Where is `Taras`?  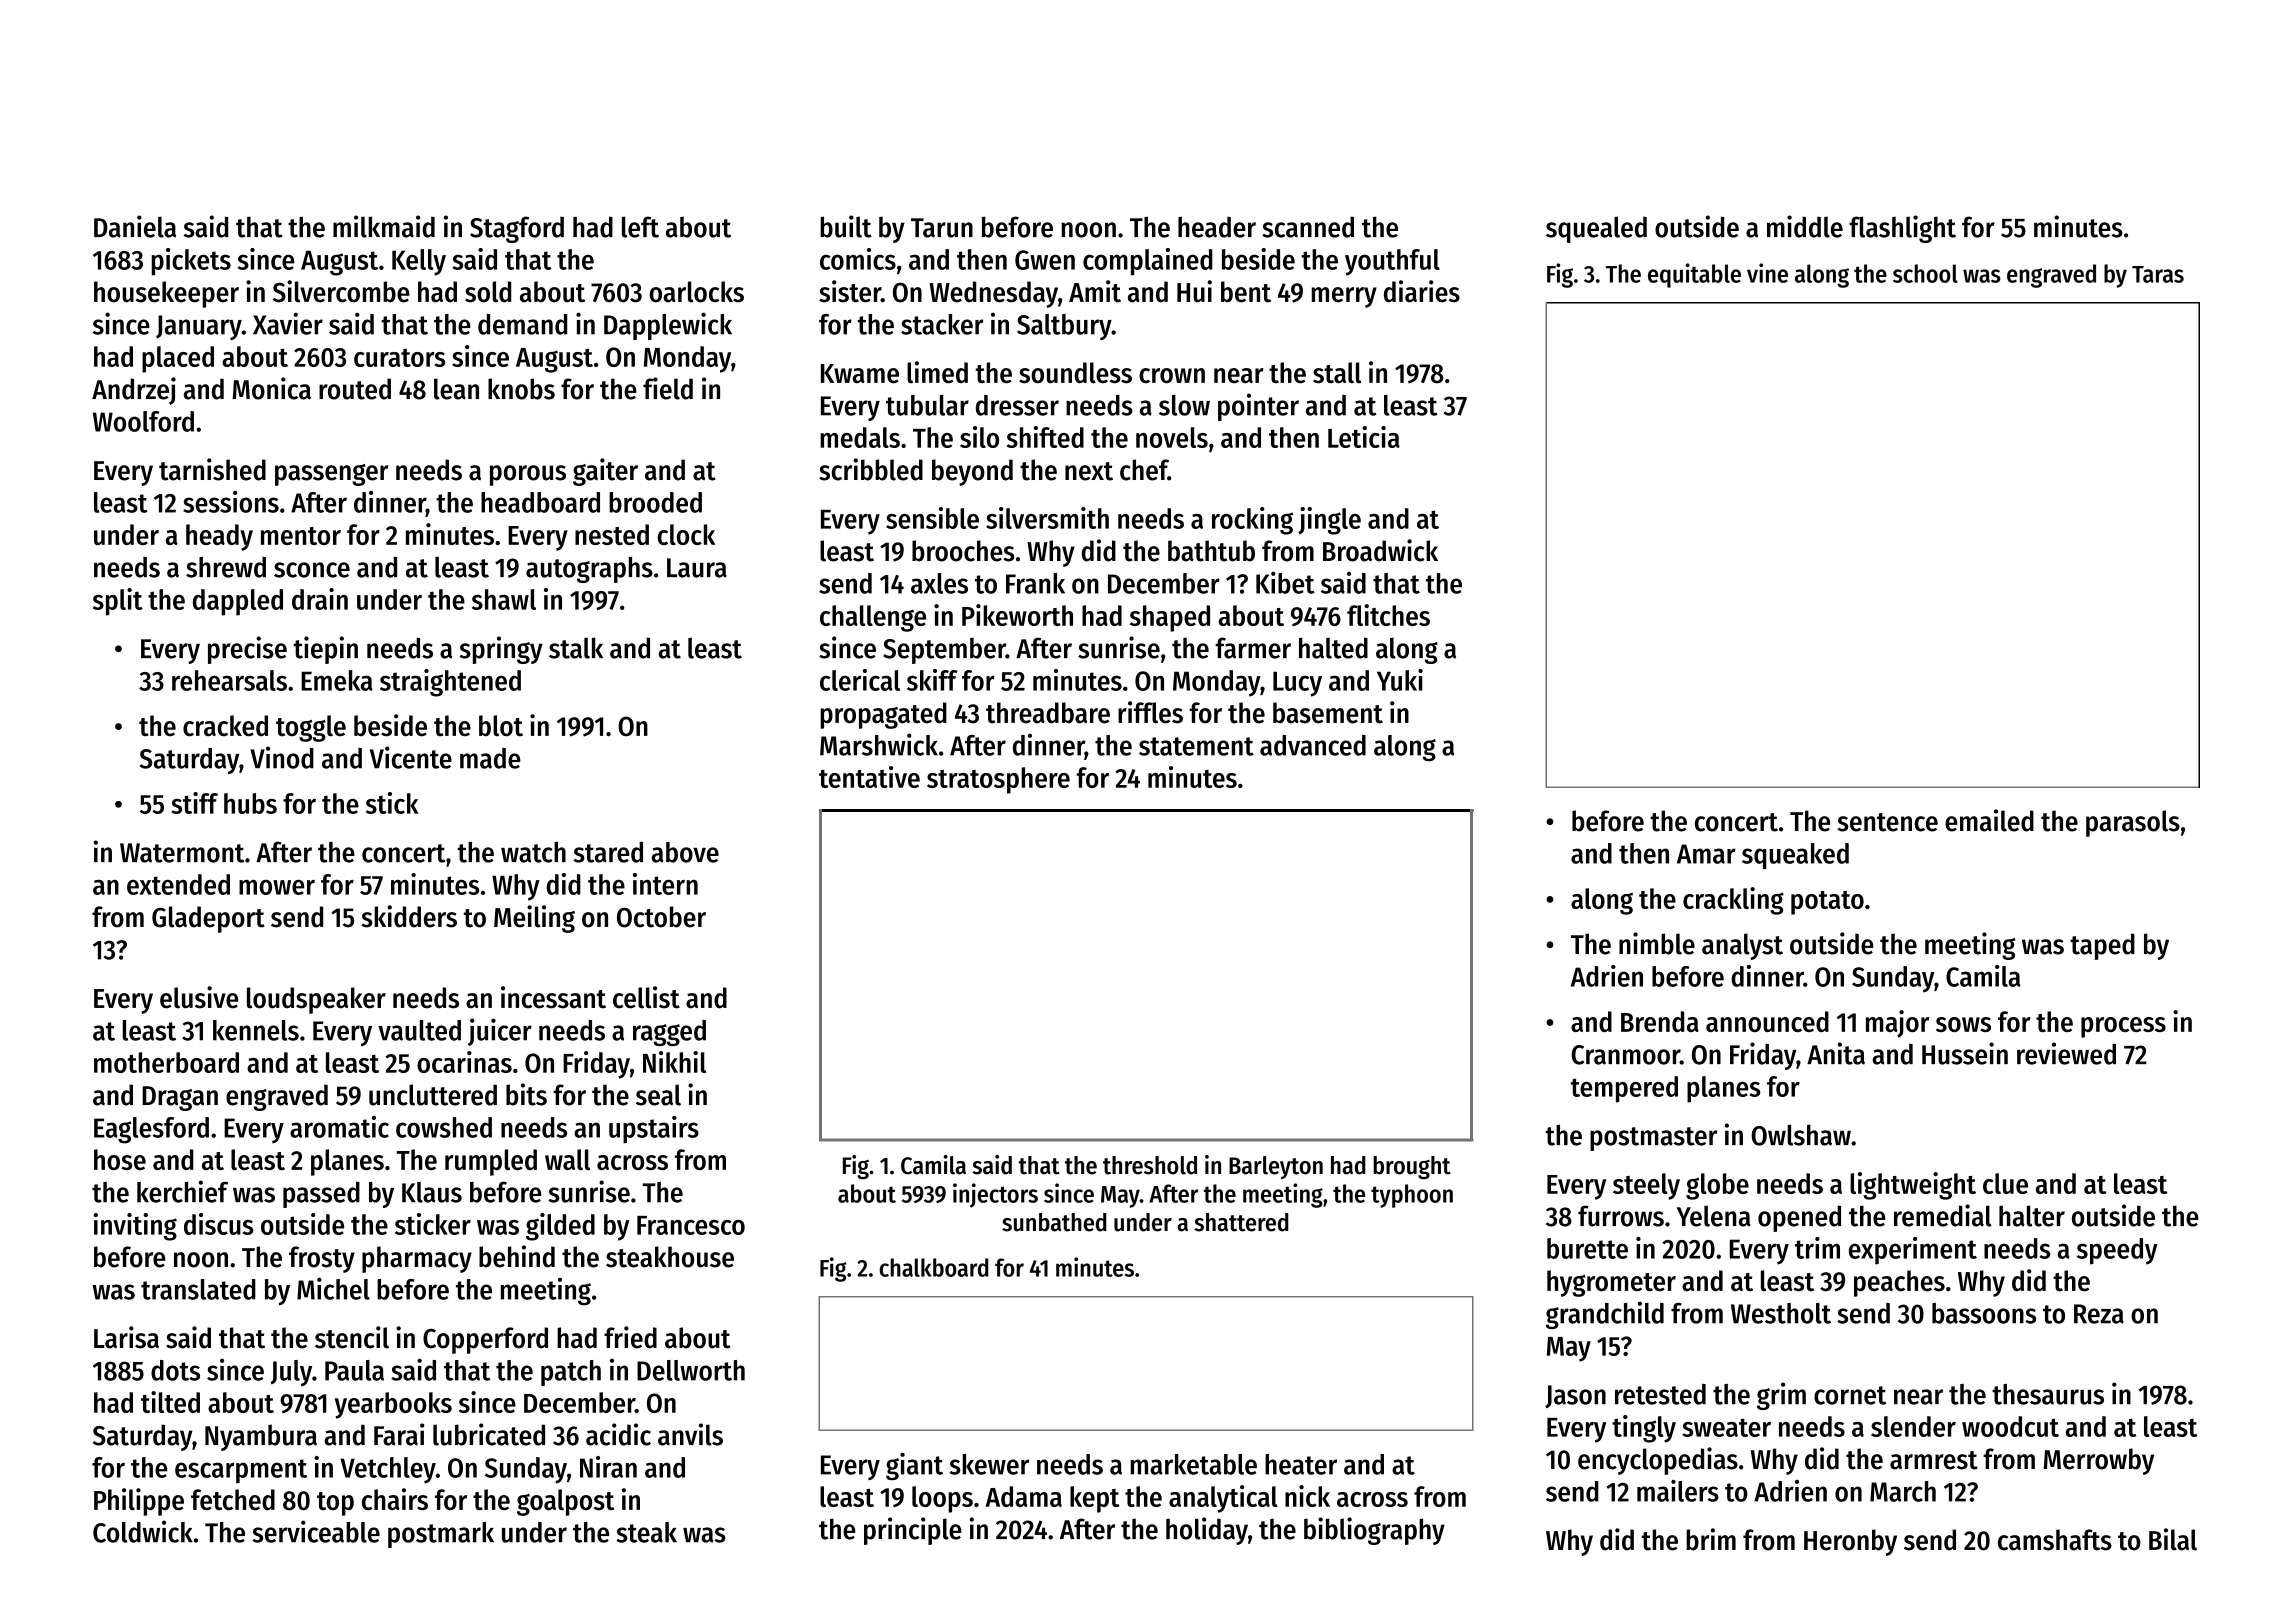
Taras is located at coordinates (2158, 274).
